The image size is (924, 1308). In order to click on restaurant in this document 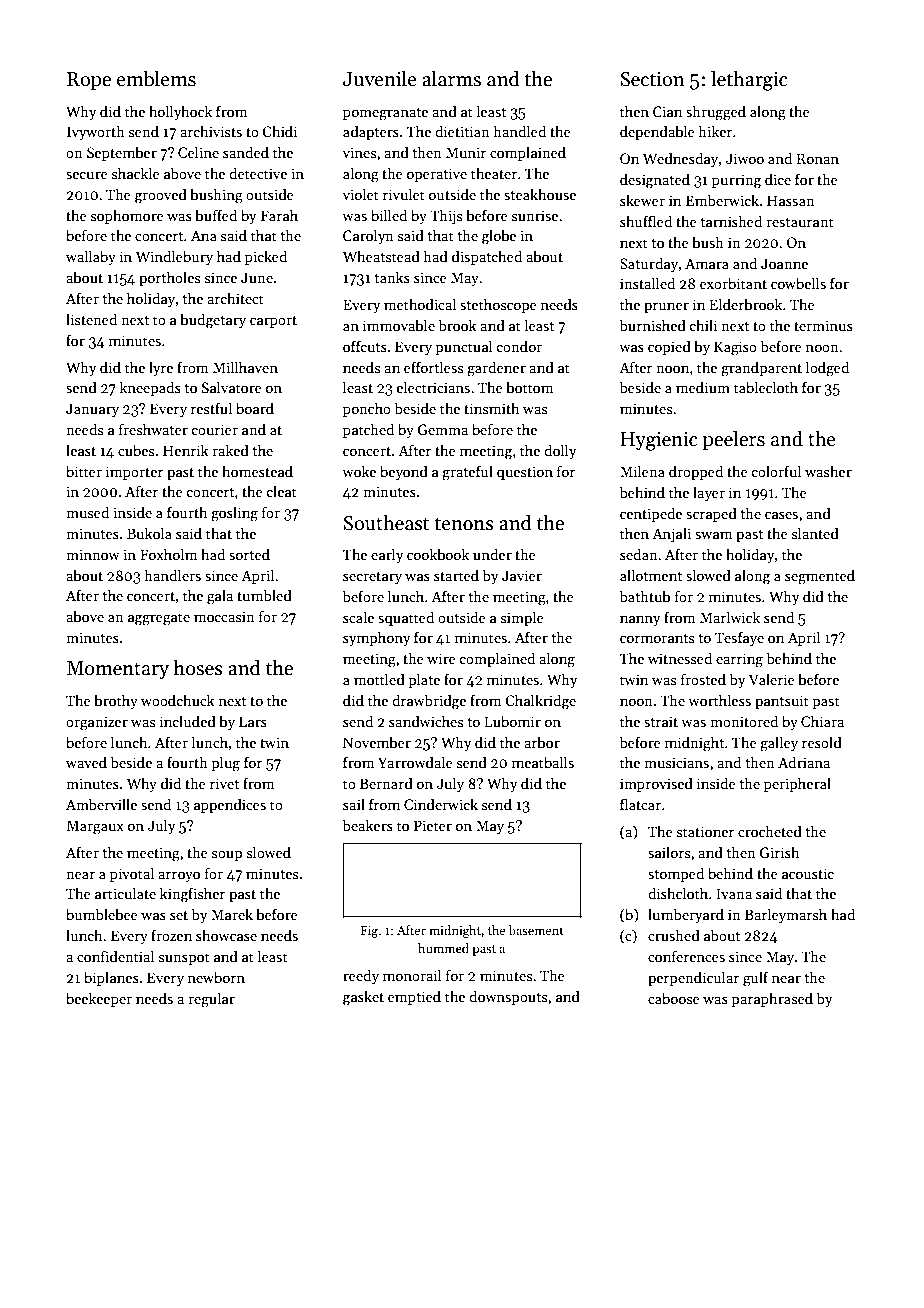, I will do `click(800, 222)`.
